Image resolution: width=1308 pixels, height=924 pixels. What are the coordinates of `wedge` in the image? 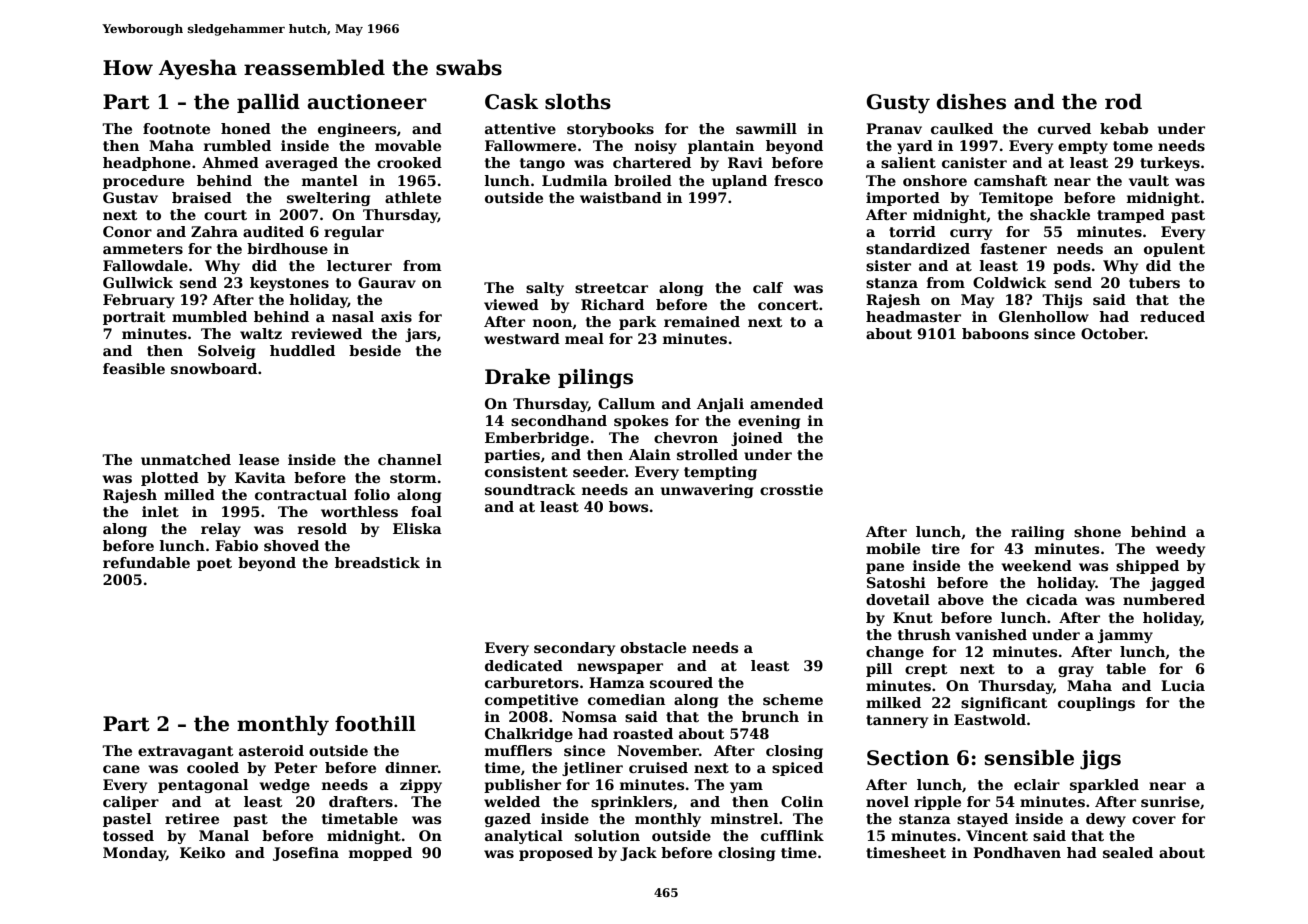 It's located at (284, 786).
